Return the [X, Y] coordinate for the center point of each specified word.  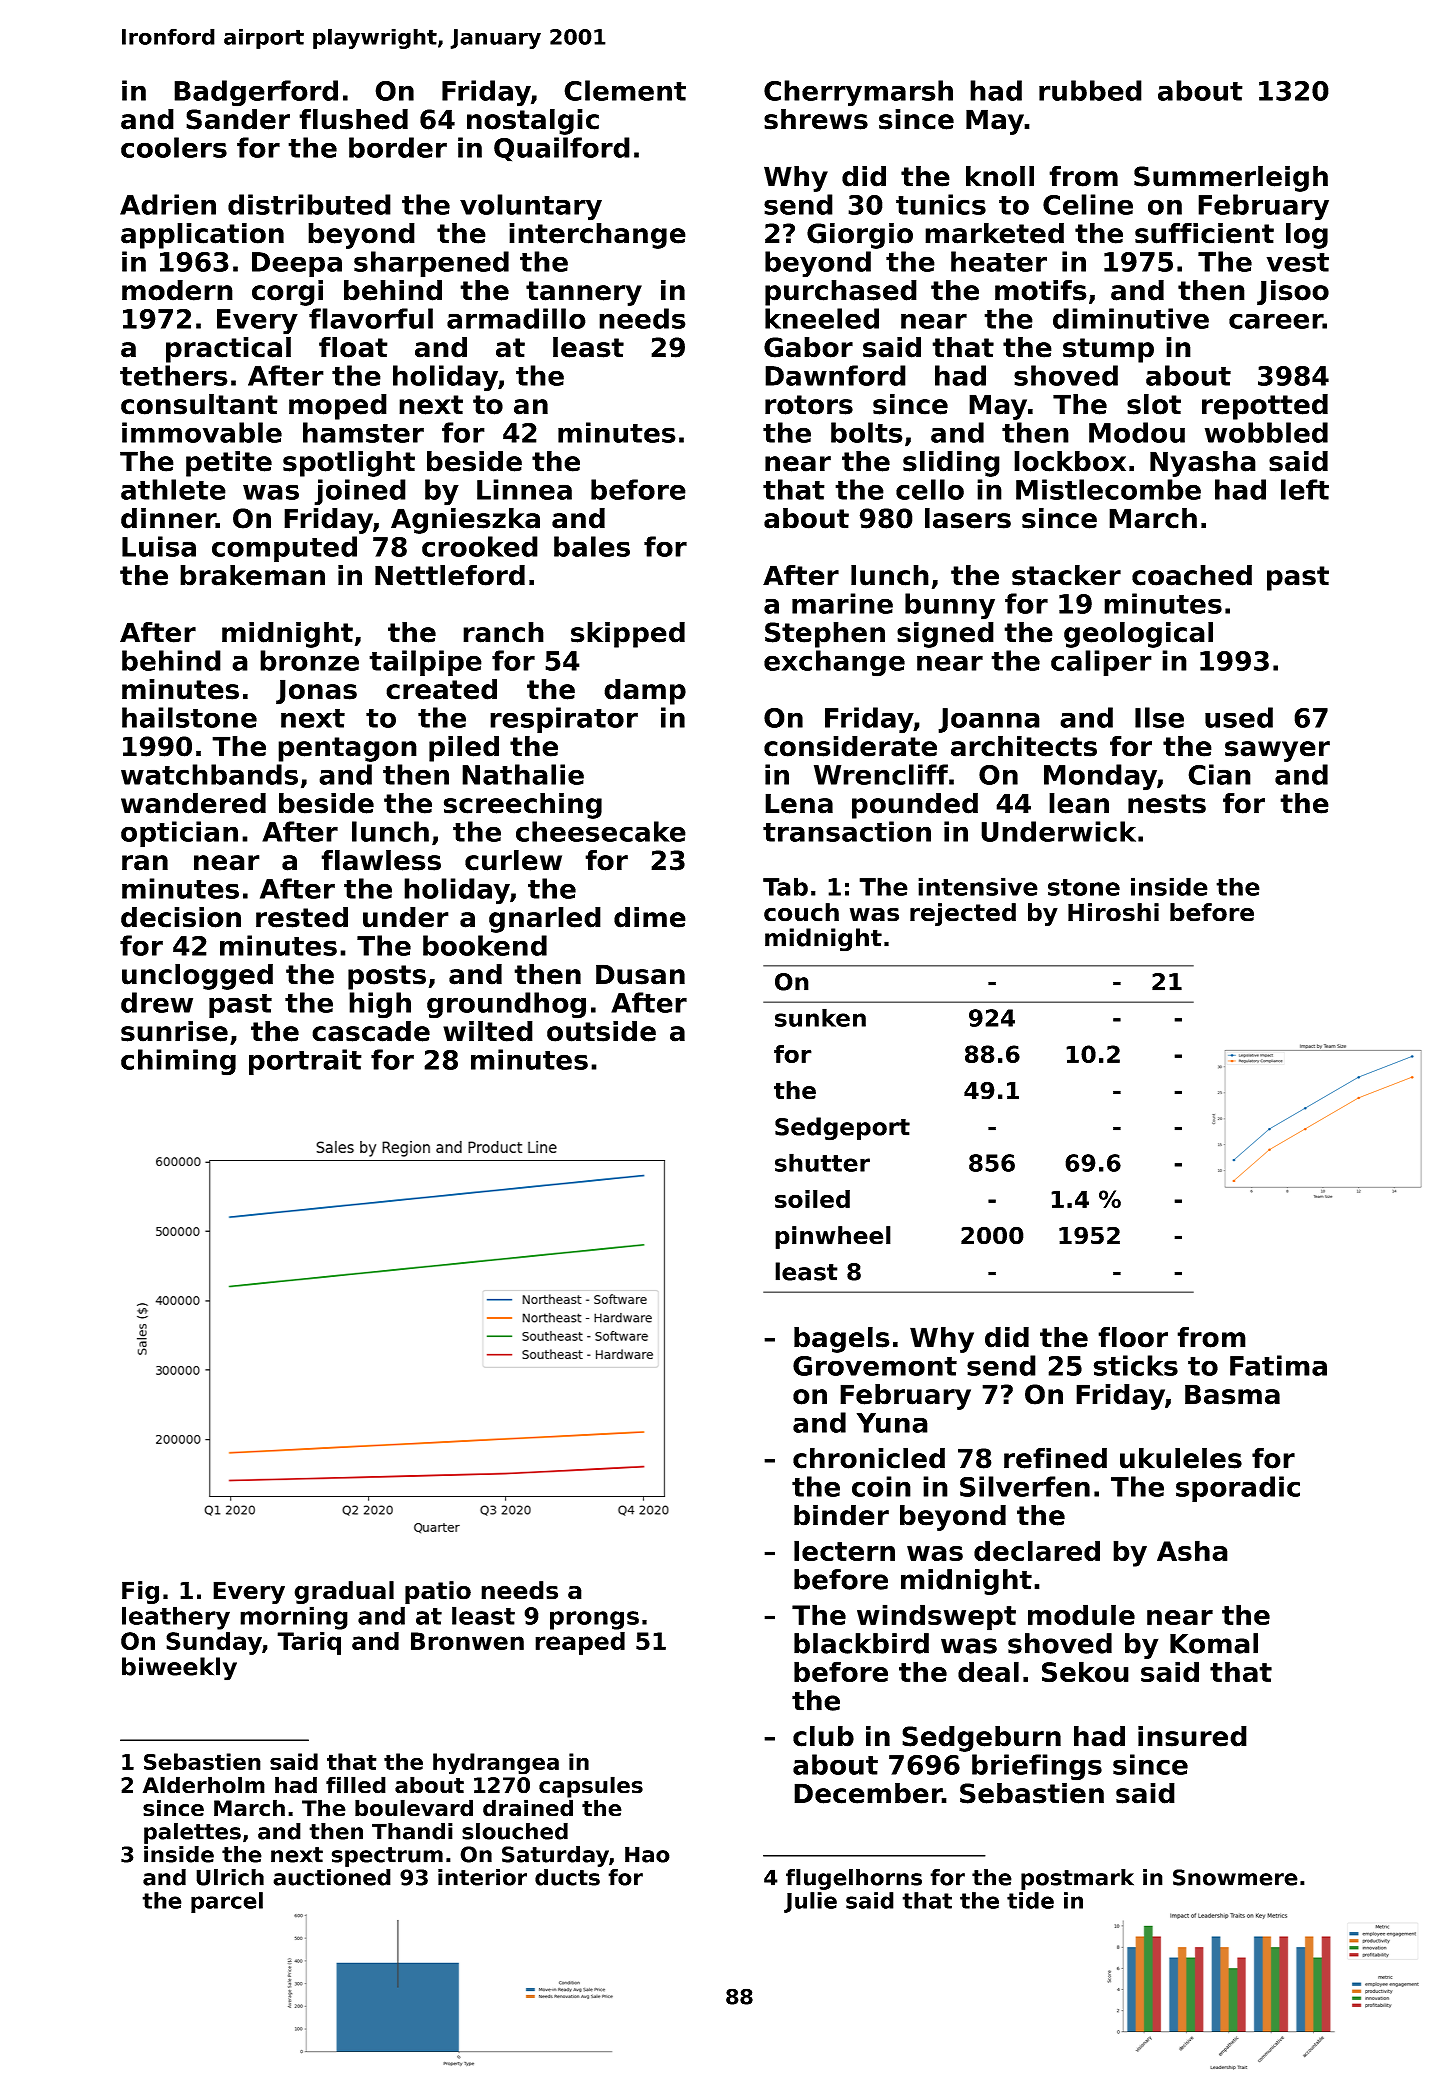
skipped [628, 635]
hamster [363, 432]
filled [356, 1785]
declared [1037, 1550]
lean [1079, 803]
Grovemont [875, 1366]
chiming [178, 1062]
